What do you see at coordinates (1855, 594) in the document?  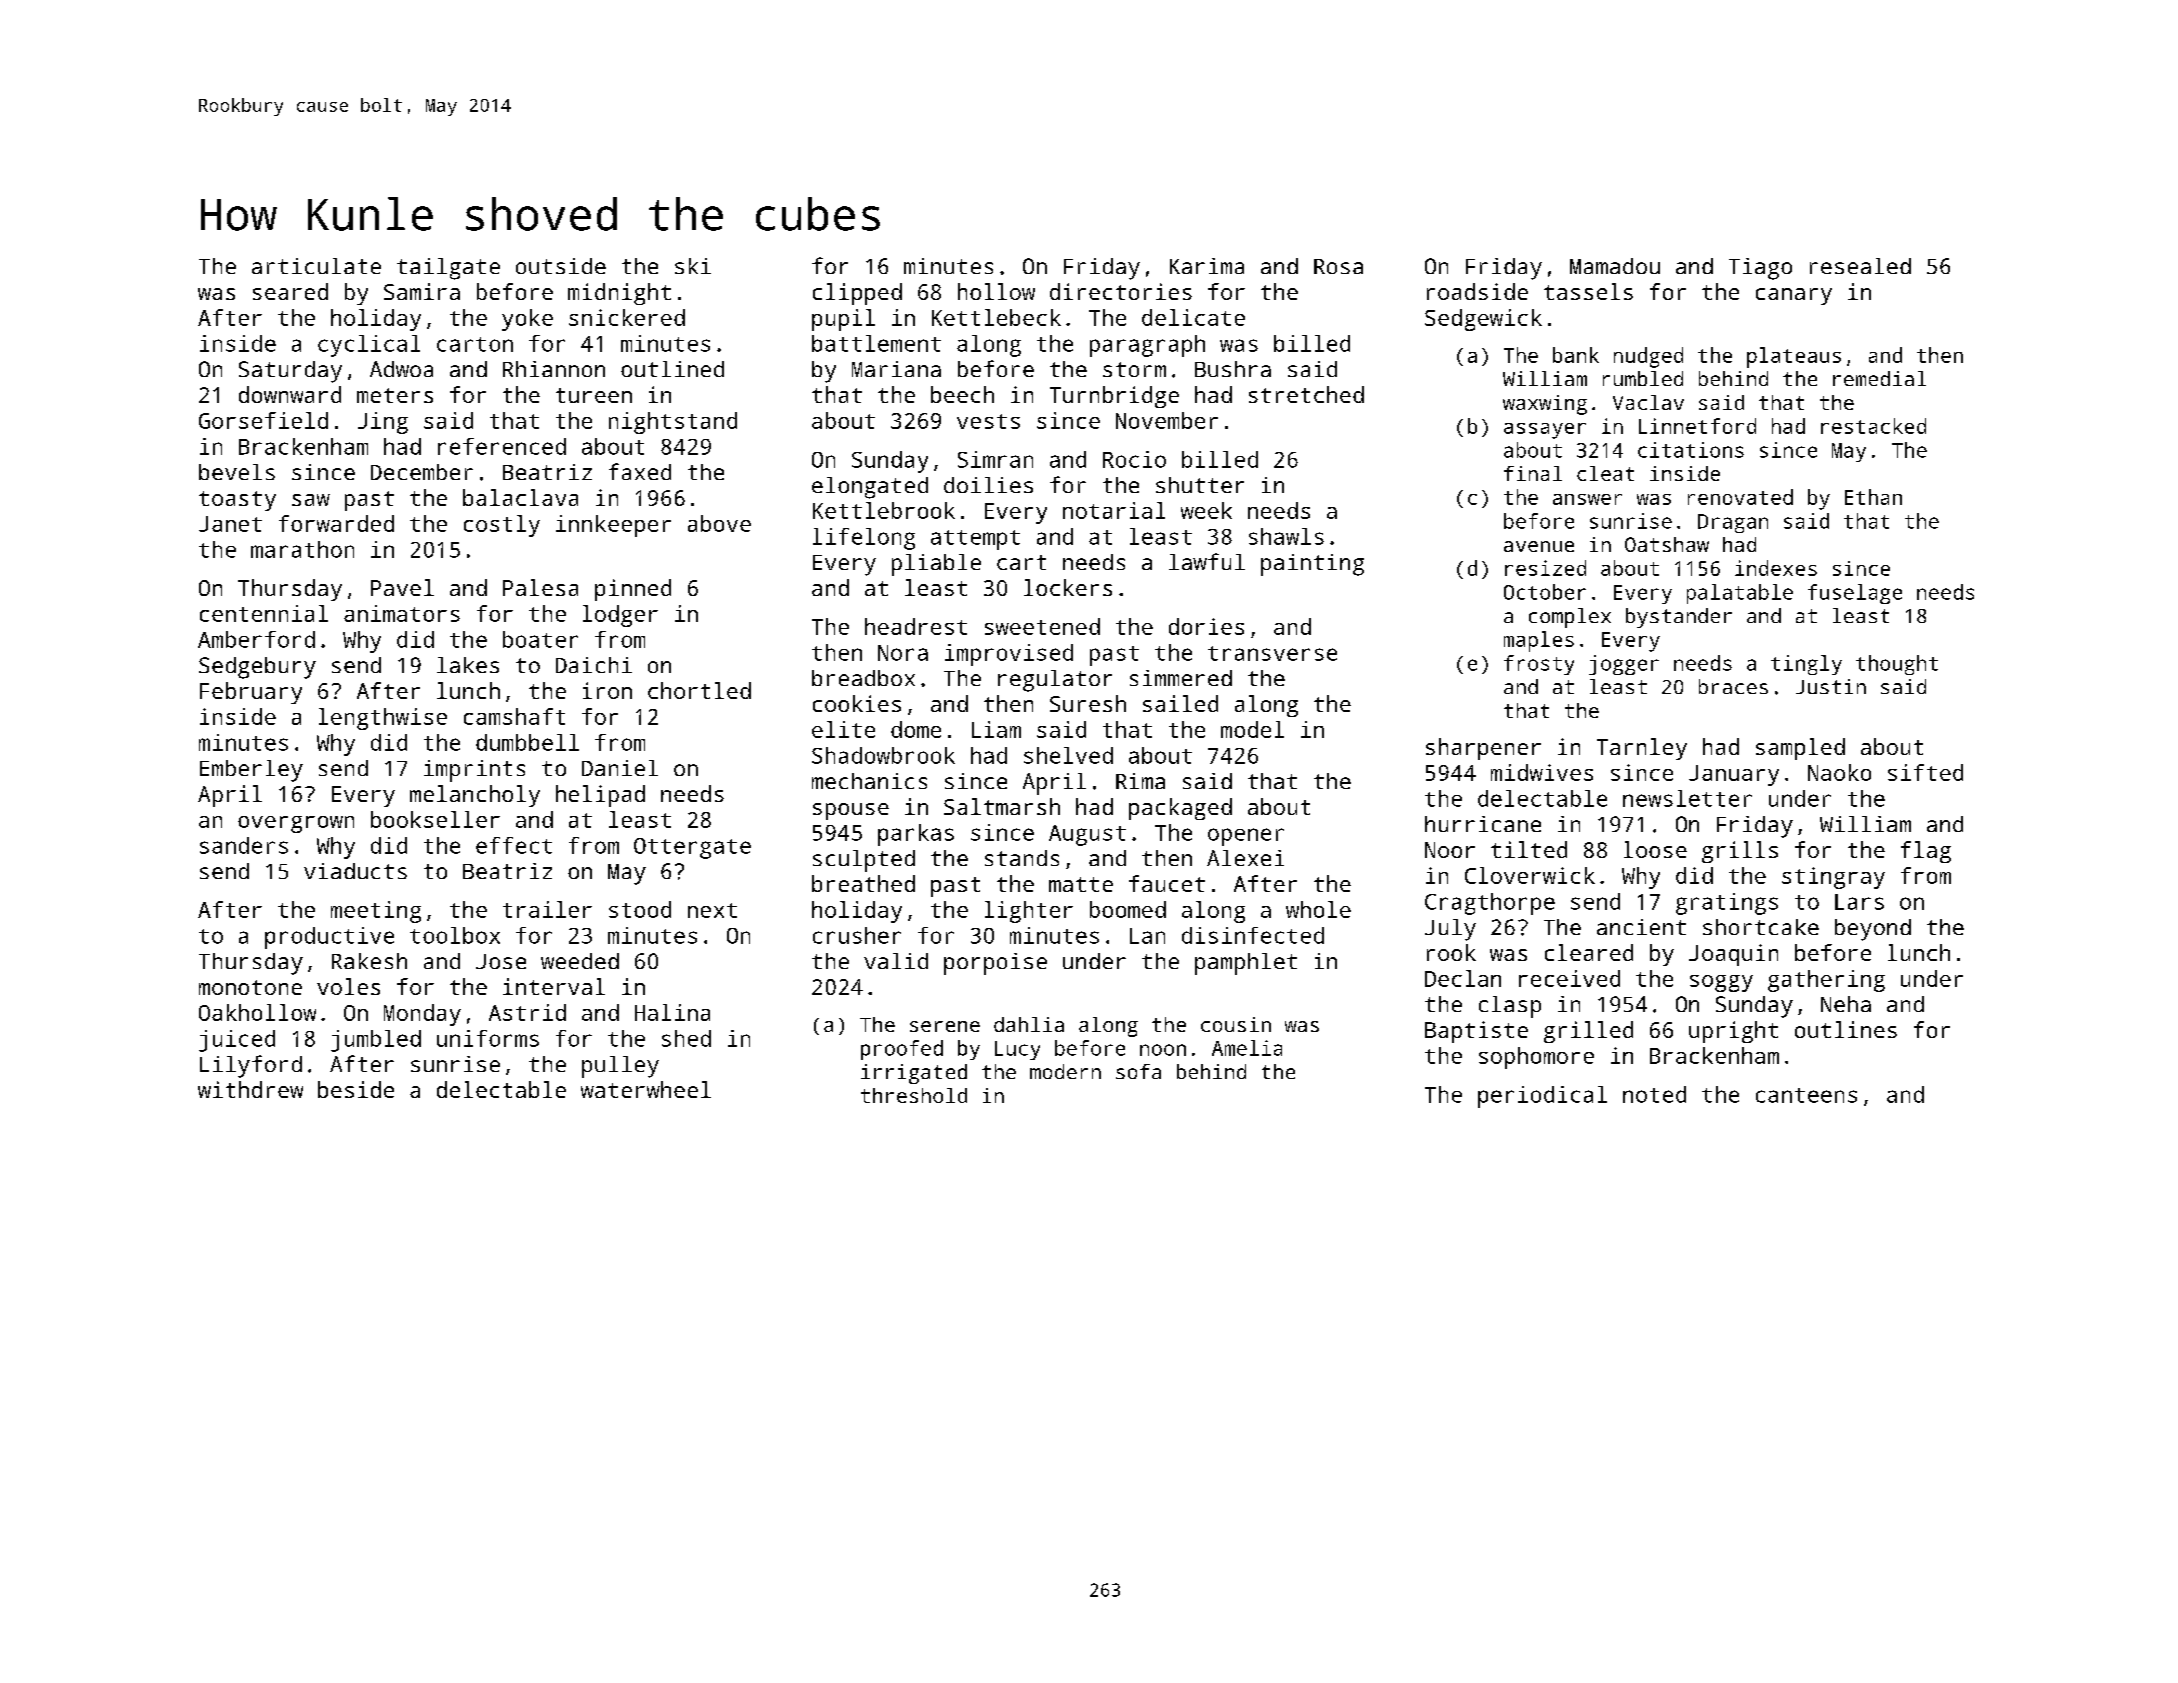 I see `fuselage` at bounding box center [1855, 594].
